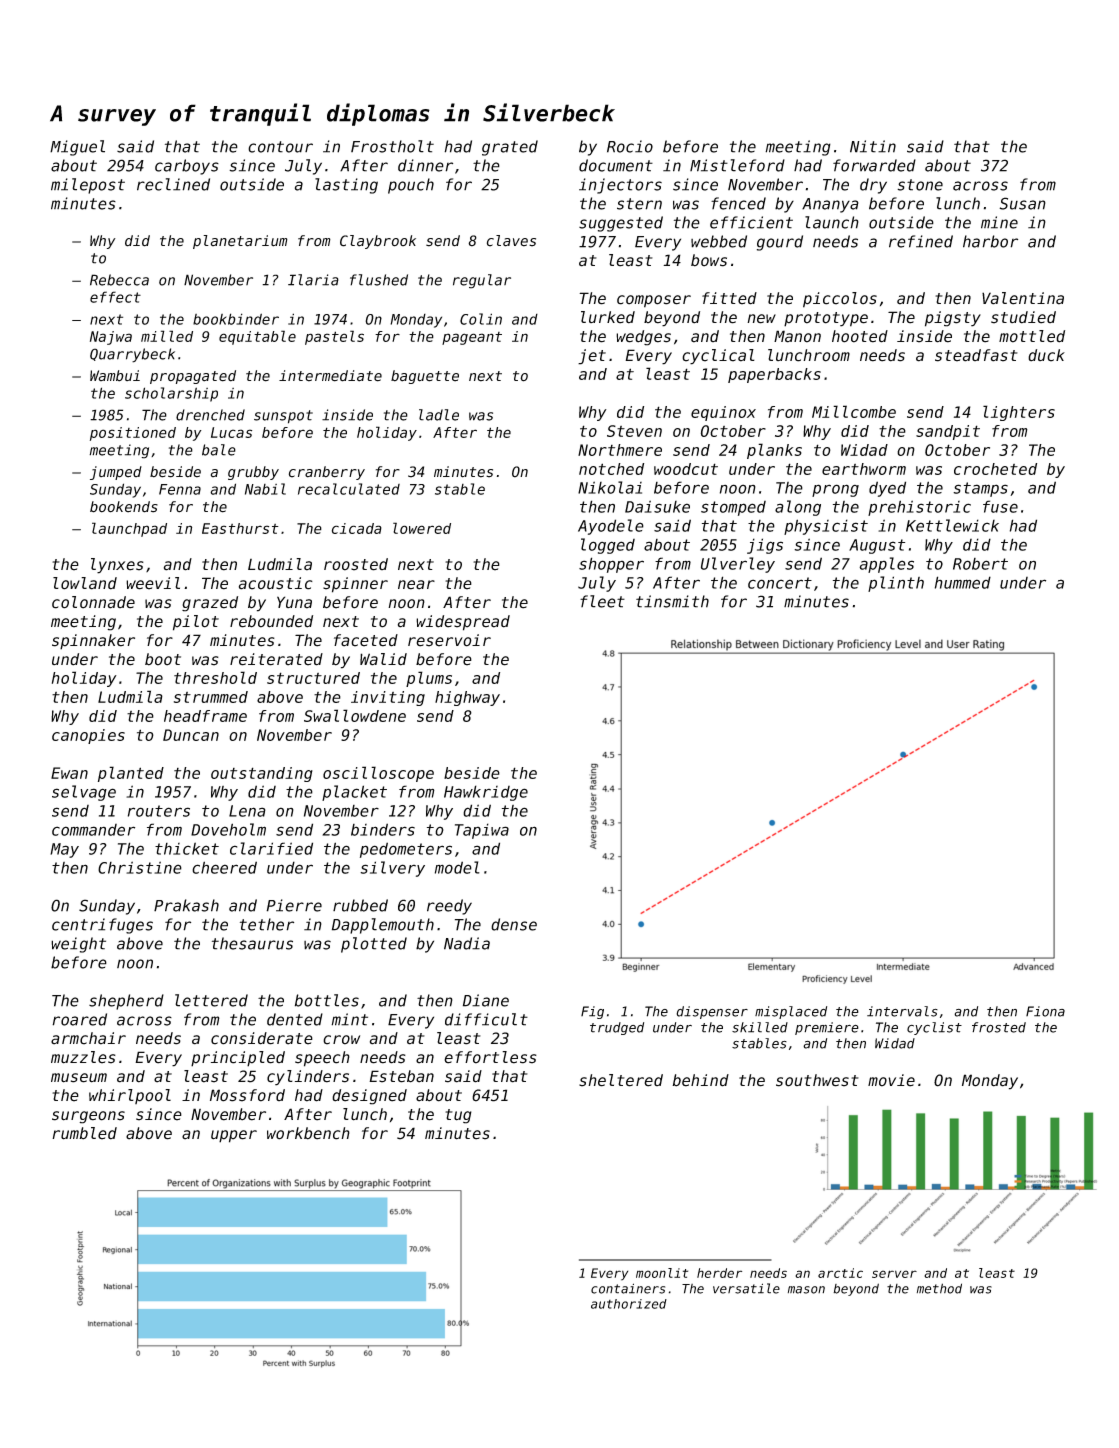 The width and height of the screenshot is (1119, 1448). I want to click on Nitin, so click(873, 146).
